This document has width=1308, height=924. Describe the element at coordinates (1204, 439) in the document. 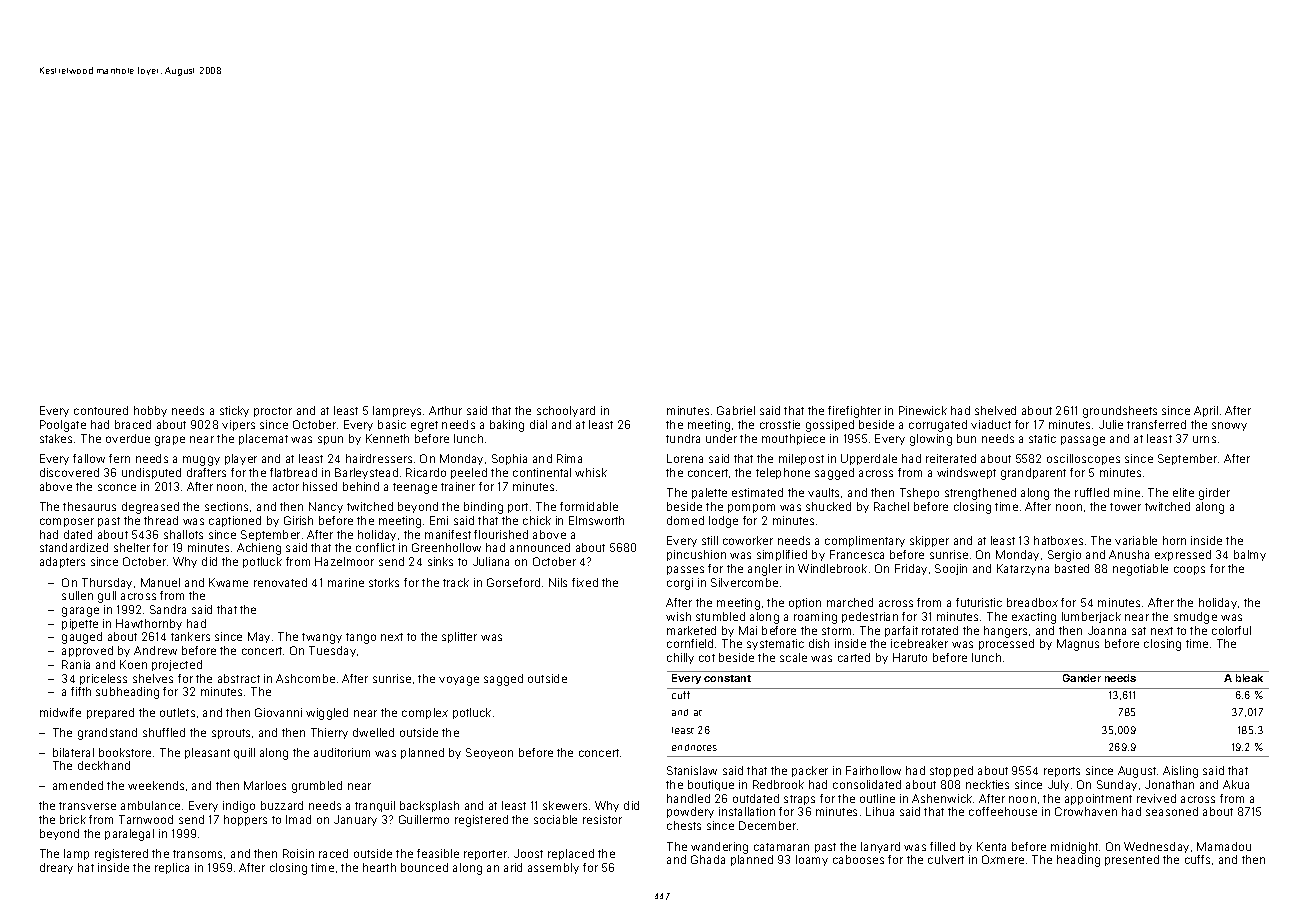

I see `urns` at that location.
